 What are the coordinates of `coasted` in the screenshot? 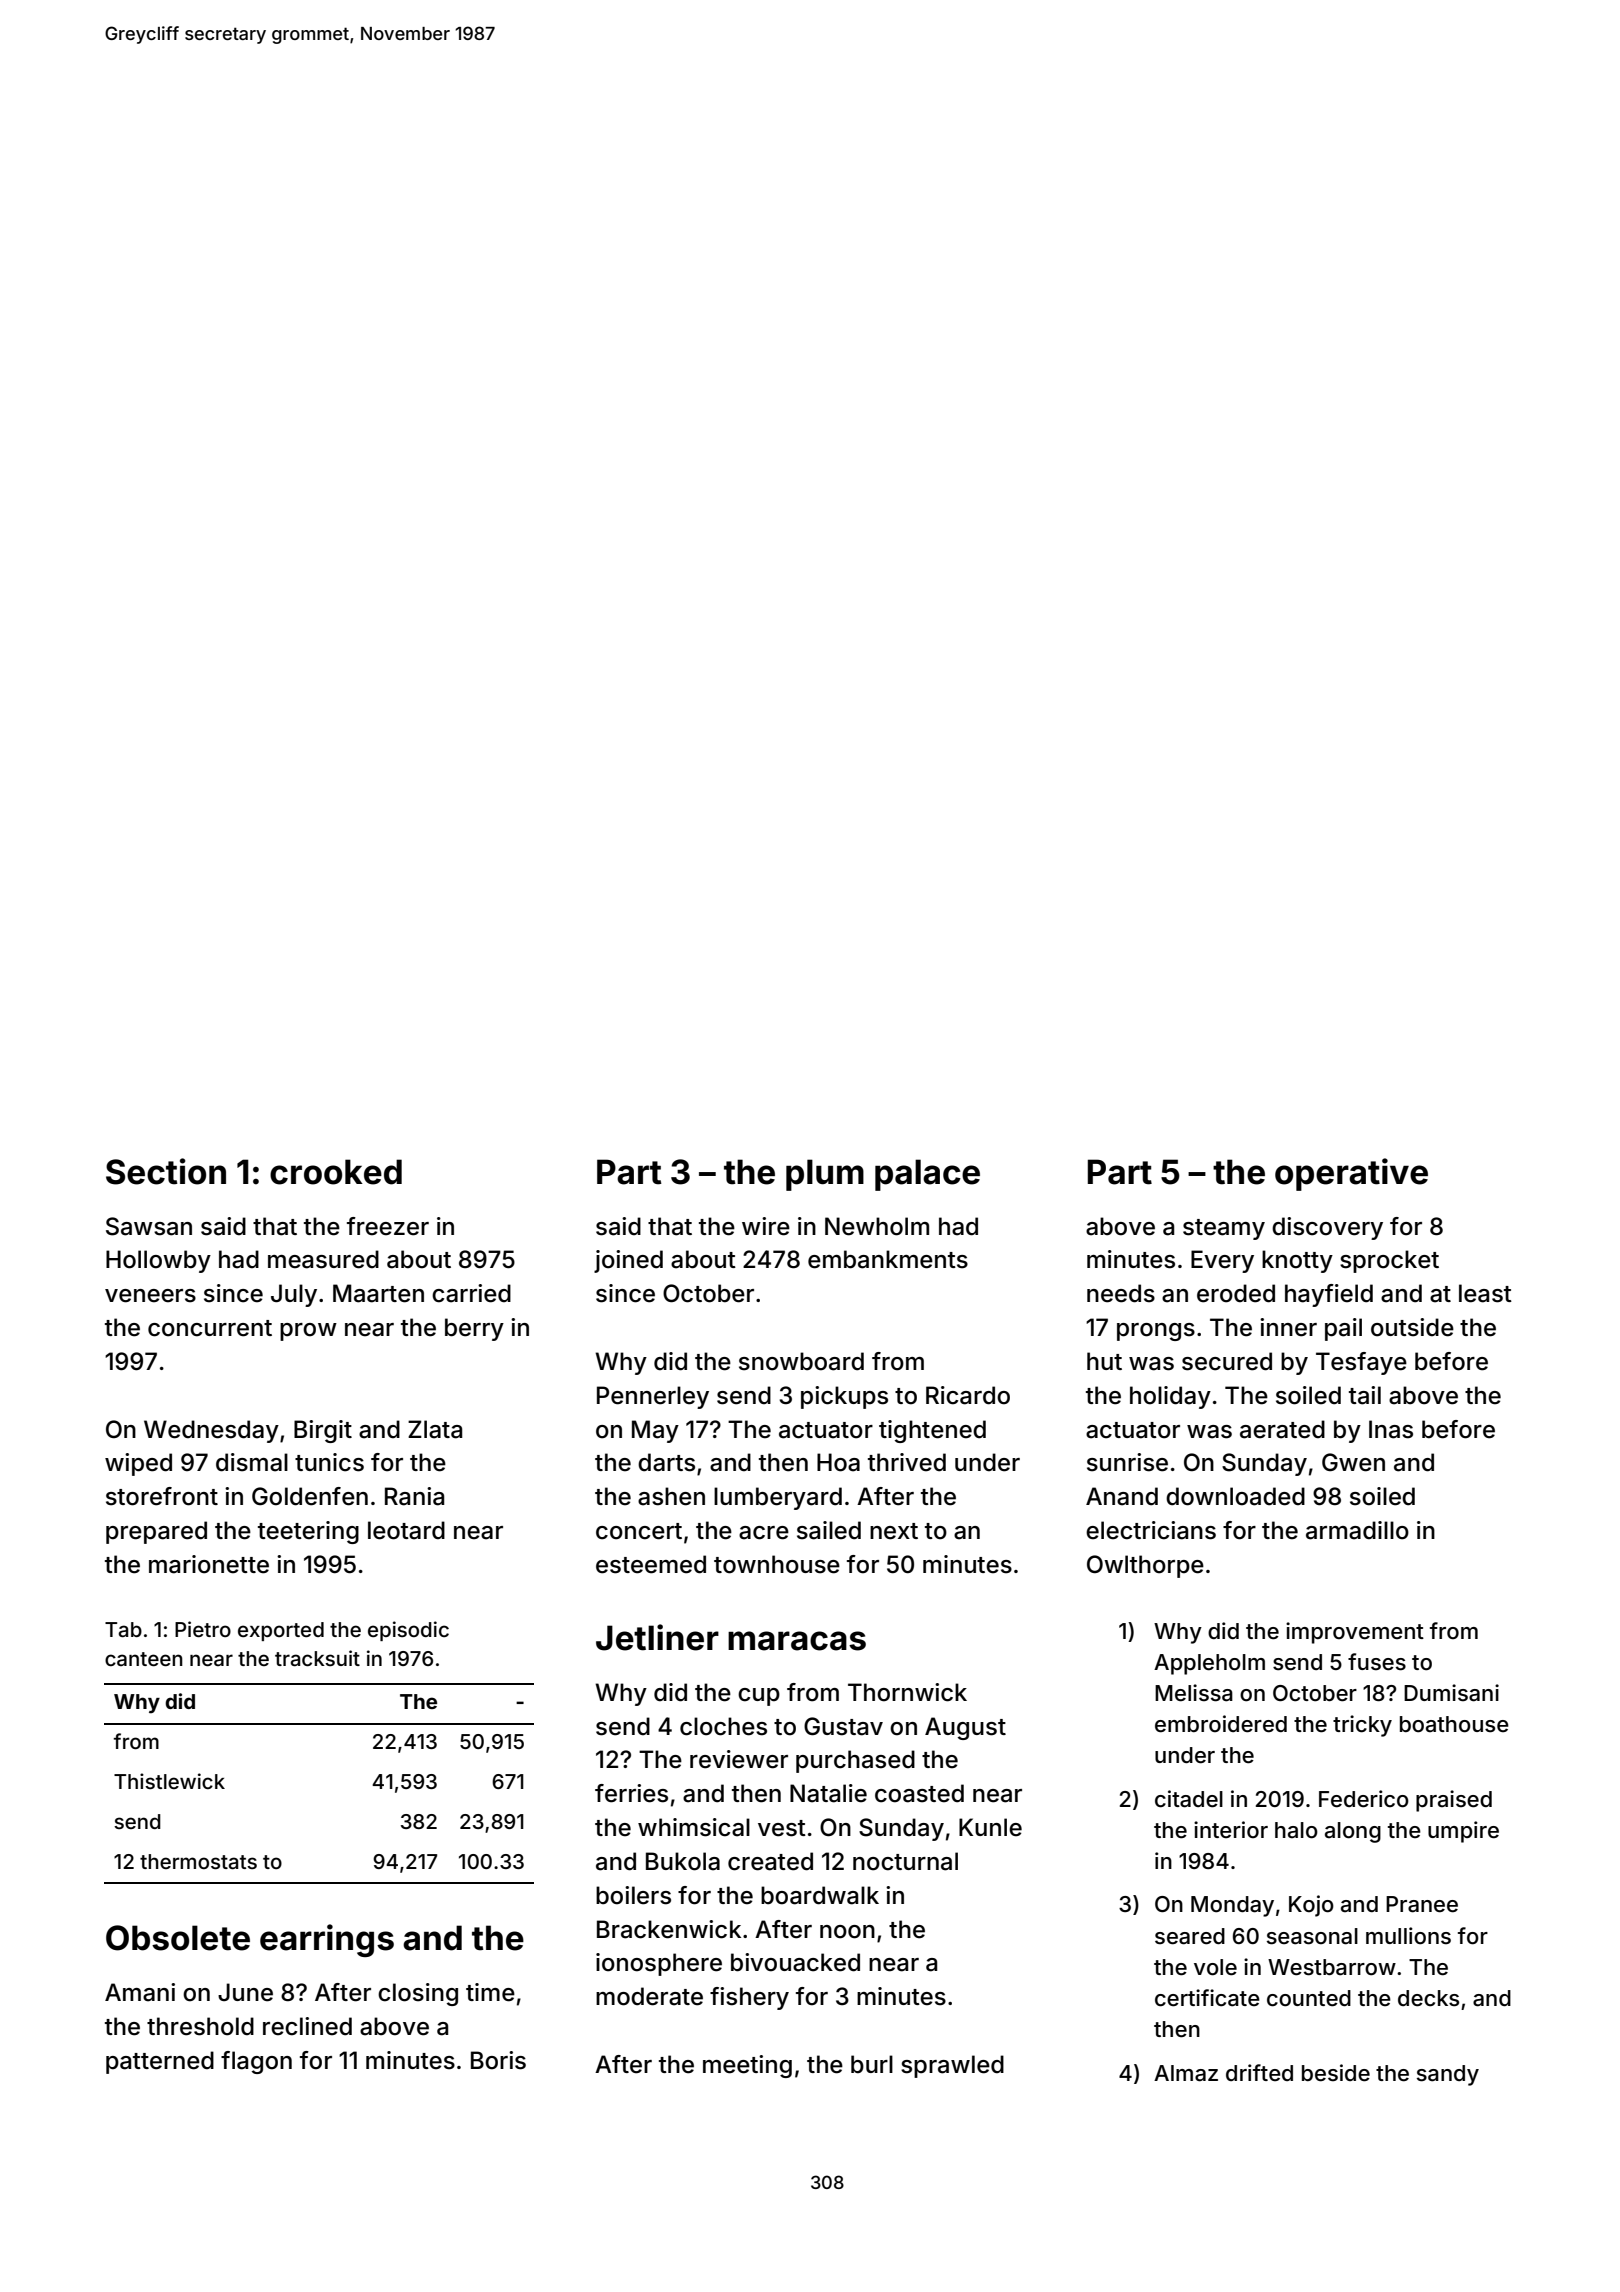 It's located at (919, 1793).
